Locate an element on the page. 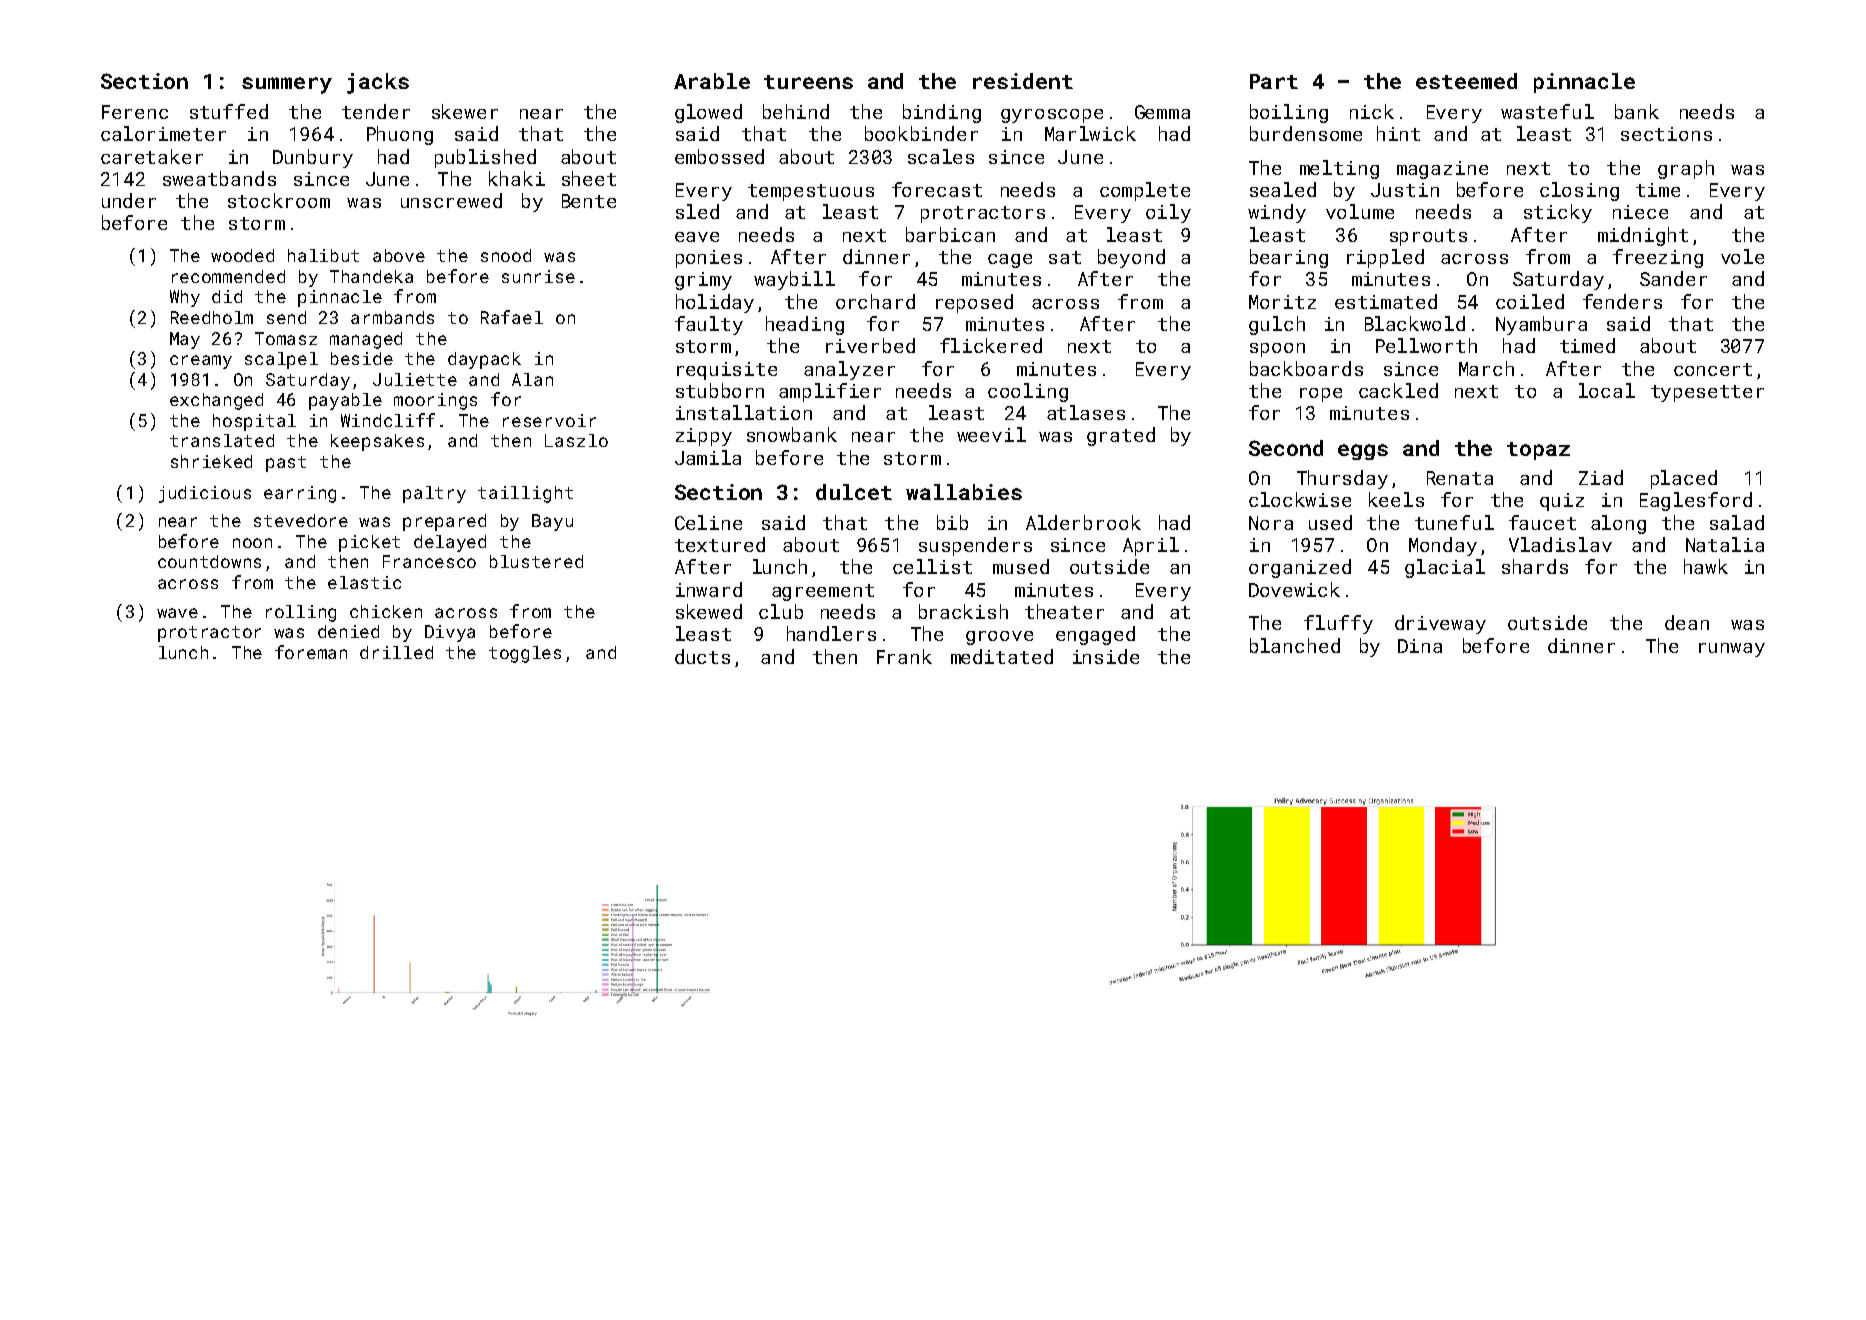 This document has width=1866, height=1320. under is located at coordinates (129, 200).
